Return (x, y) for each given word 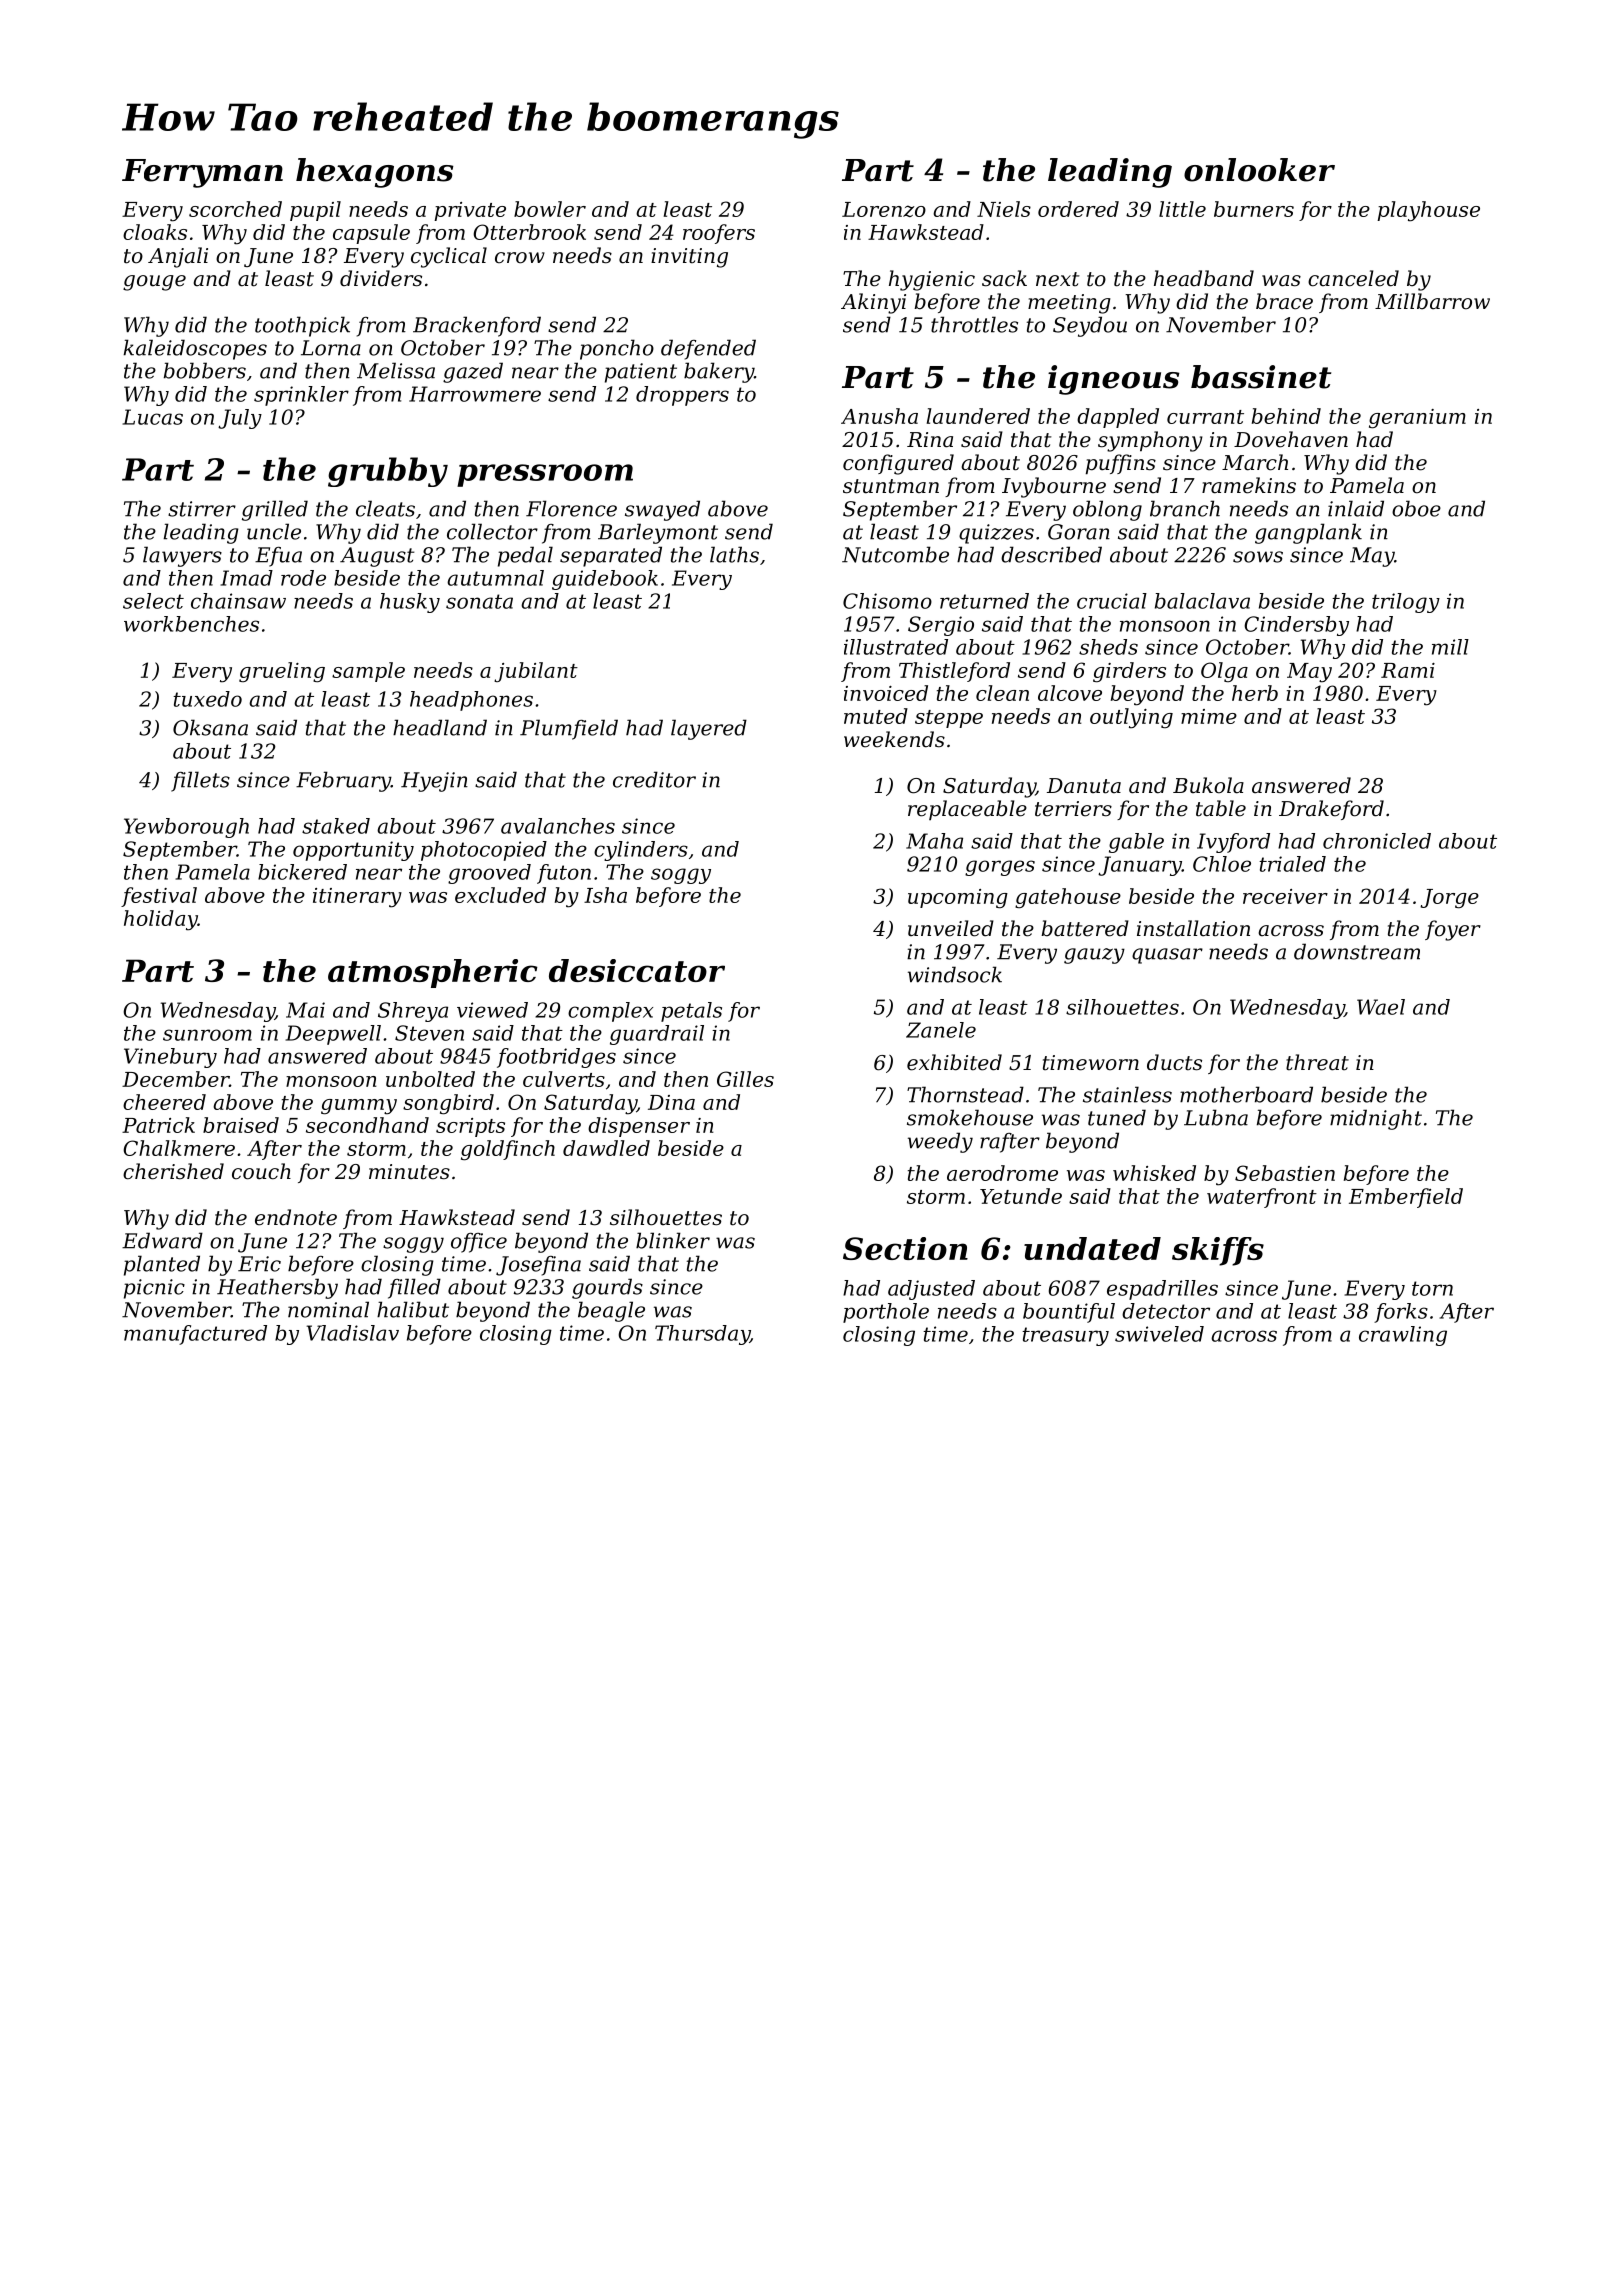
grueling (282, 672)
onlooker (1259, 170)
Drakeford (1331, 810)
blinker (673, 1240)
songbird (448, 1104)
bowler (550, 209)
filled (414, 1288)
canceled (1353, 278)
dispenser (639, 1127)
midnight (1376, 1119)
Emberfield (1406, 1198)
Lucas (152, 417)
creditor (654, 779)
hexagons (375, 173)
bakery (719, 372)
